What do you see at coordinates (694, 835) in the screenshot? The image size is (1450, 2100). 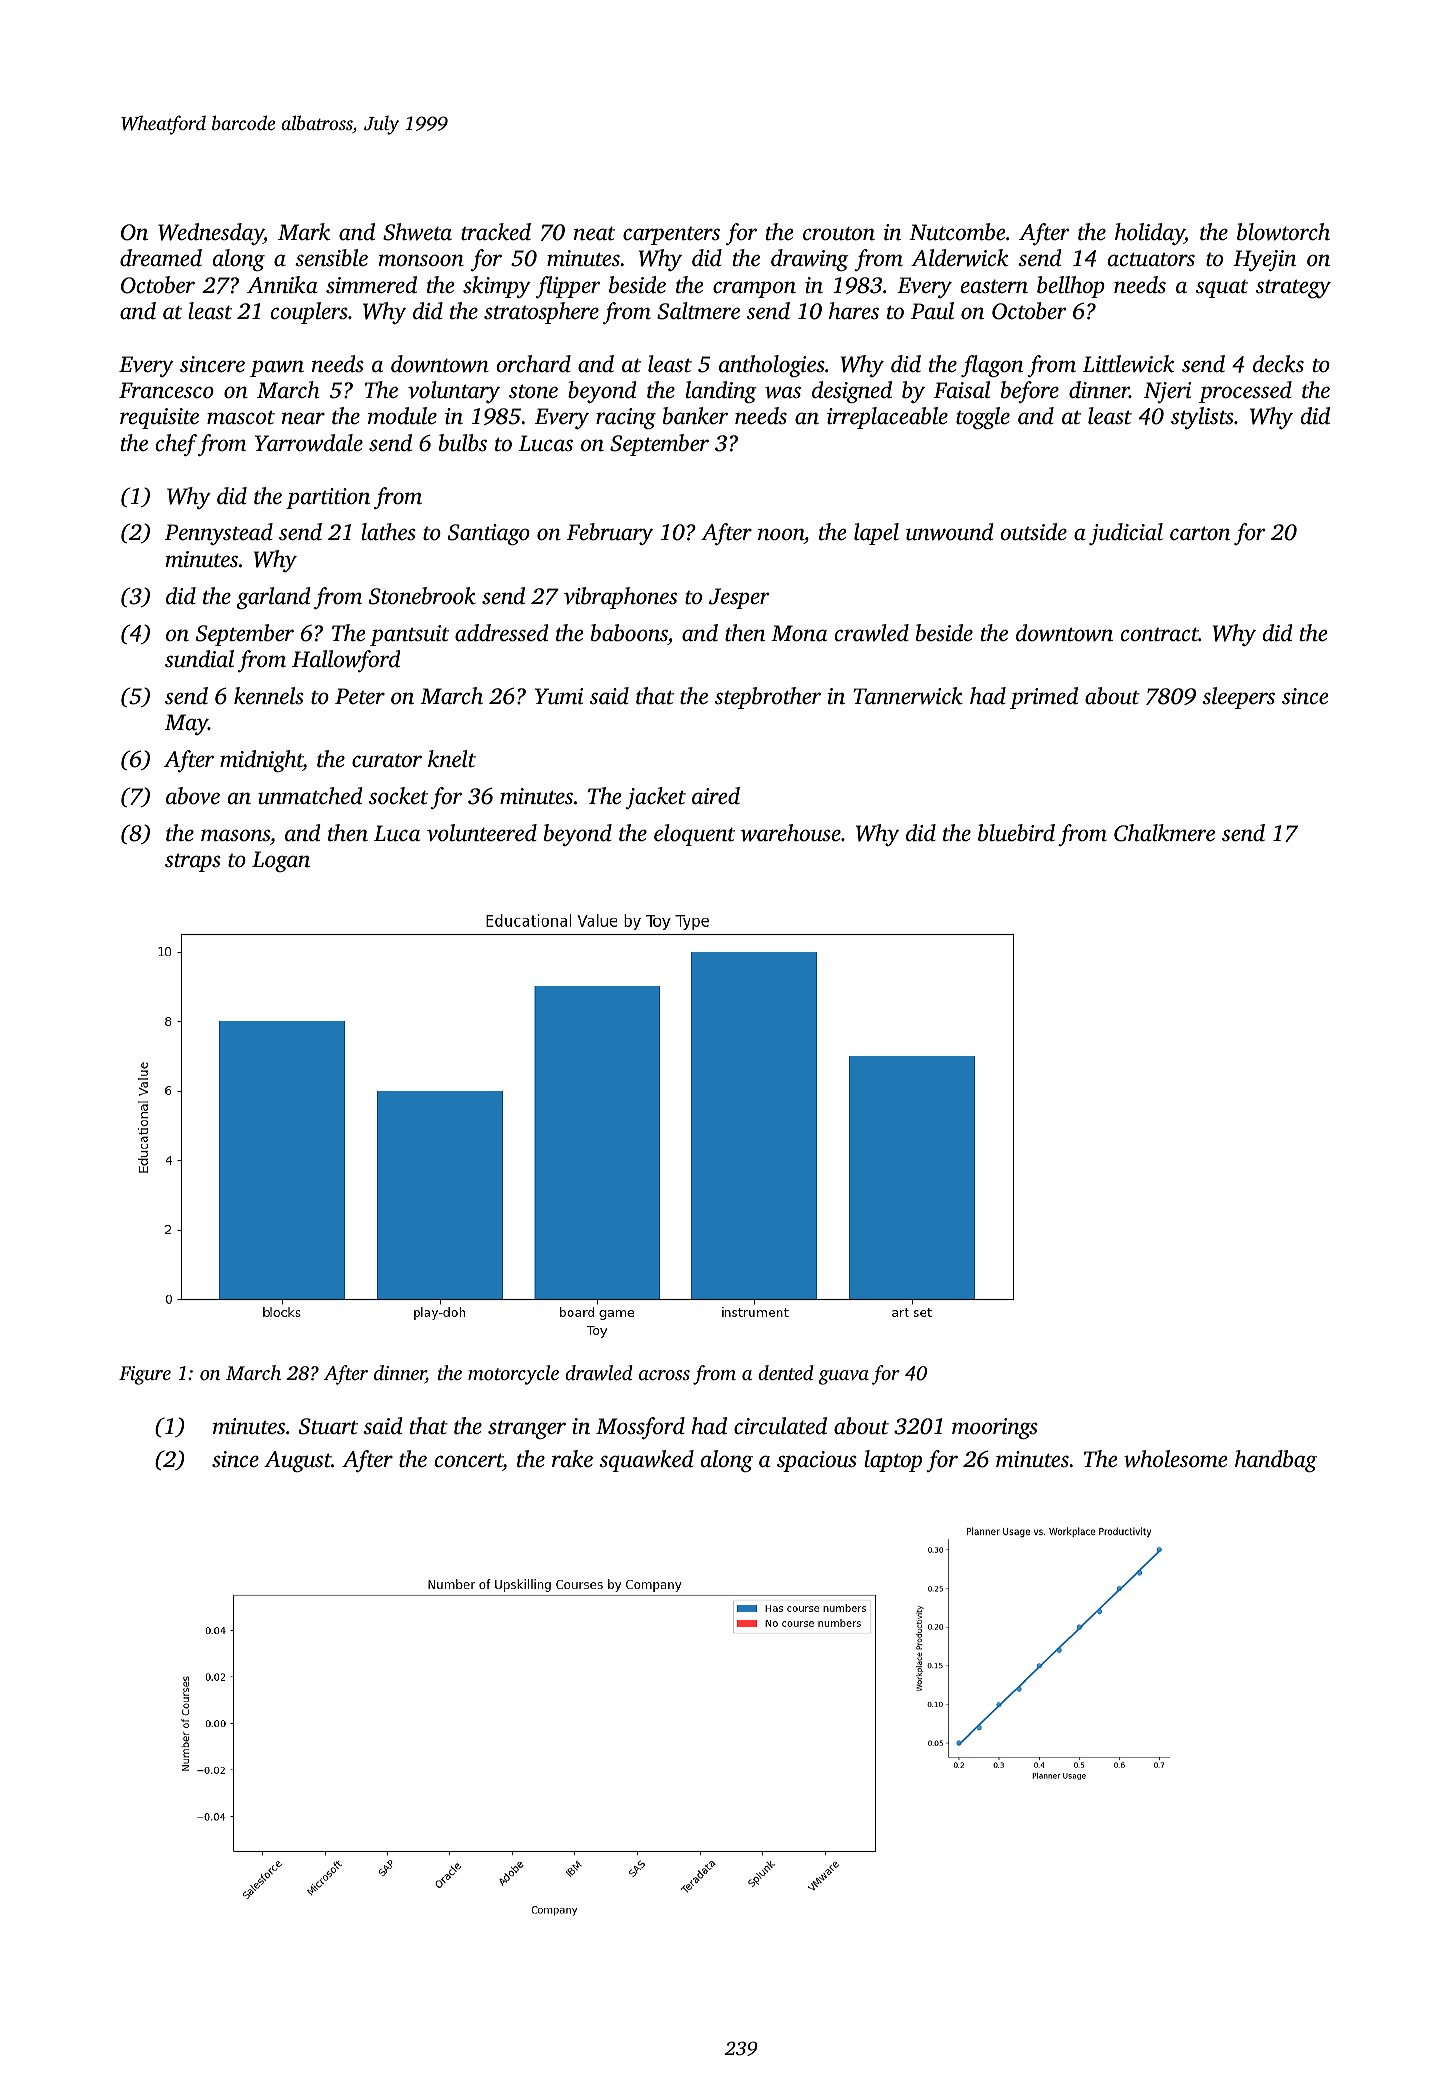 I see `eloquent` at bounding box center [694, 835].
